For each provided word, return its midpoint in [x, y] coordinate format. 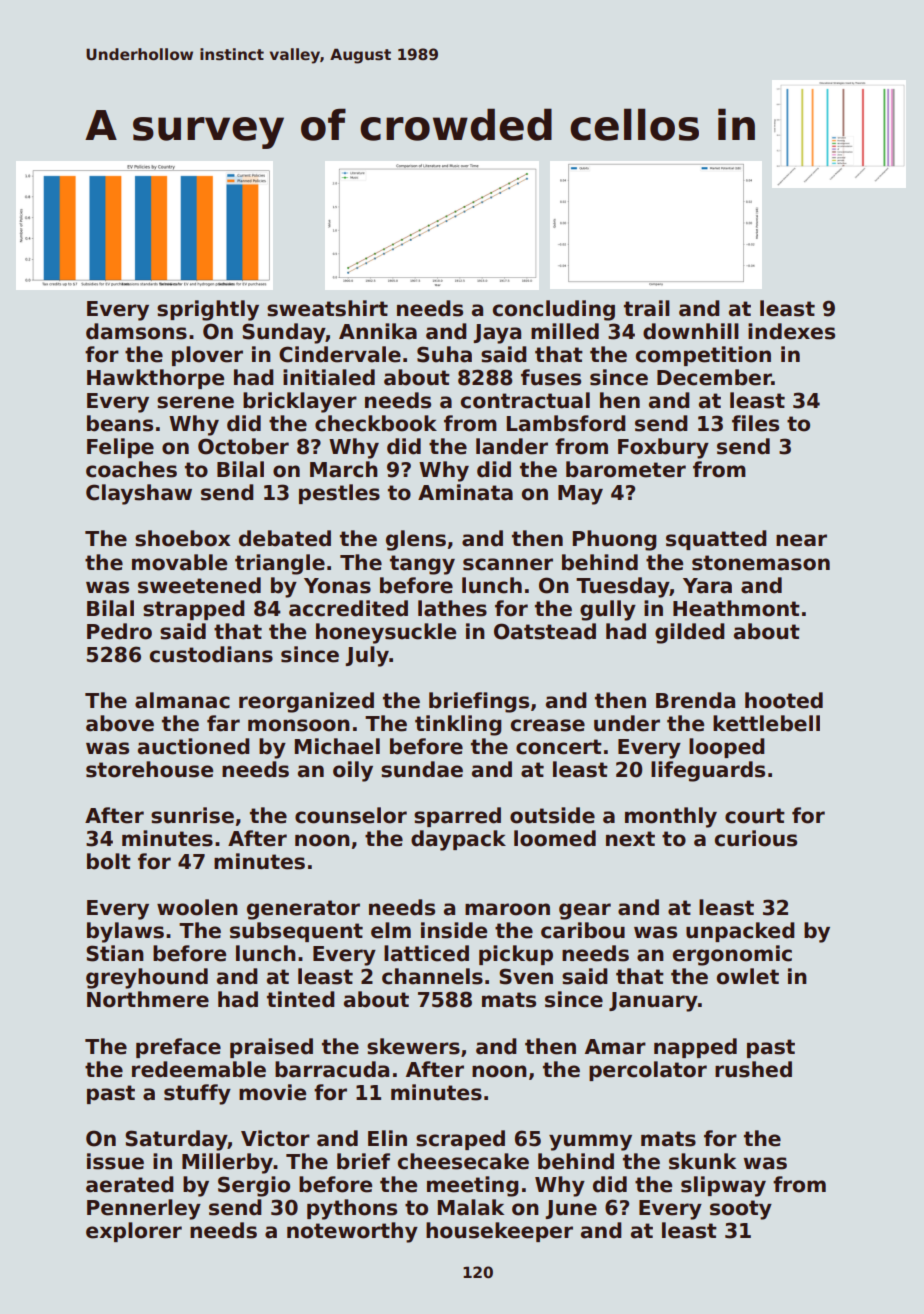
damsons [136, 331]
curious [756, 838]
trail [647, 308]
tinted [301, 999]
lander [512, 446]
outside [552, 815]
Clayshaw [139, 494]
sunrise [192, 815]
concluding [554, 310]
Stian [115, 953]
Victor [275, 1138]
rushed [753, 1069]
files [755, 423]
